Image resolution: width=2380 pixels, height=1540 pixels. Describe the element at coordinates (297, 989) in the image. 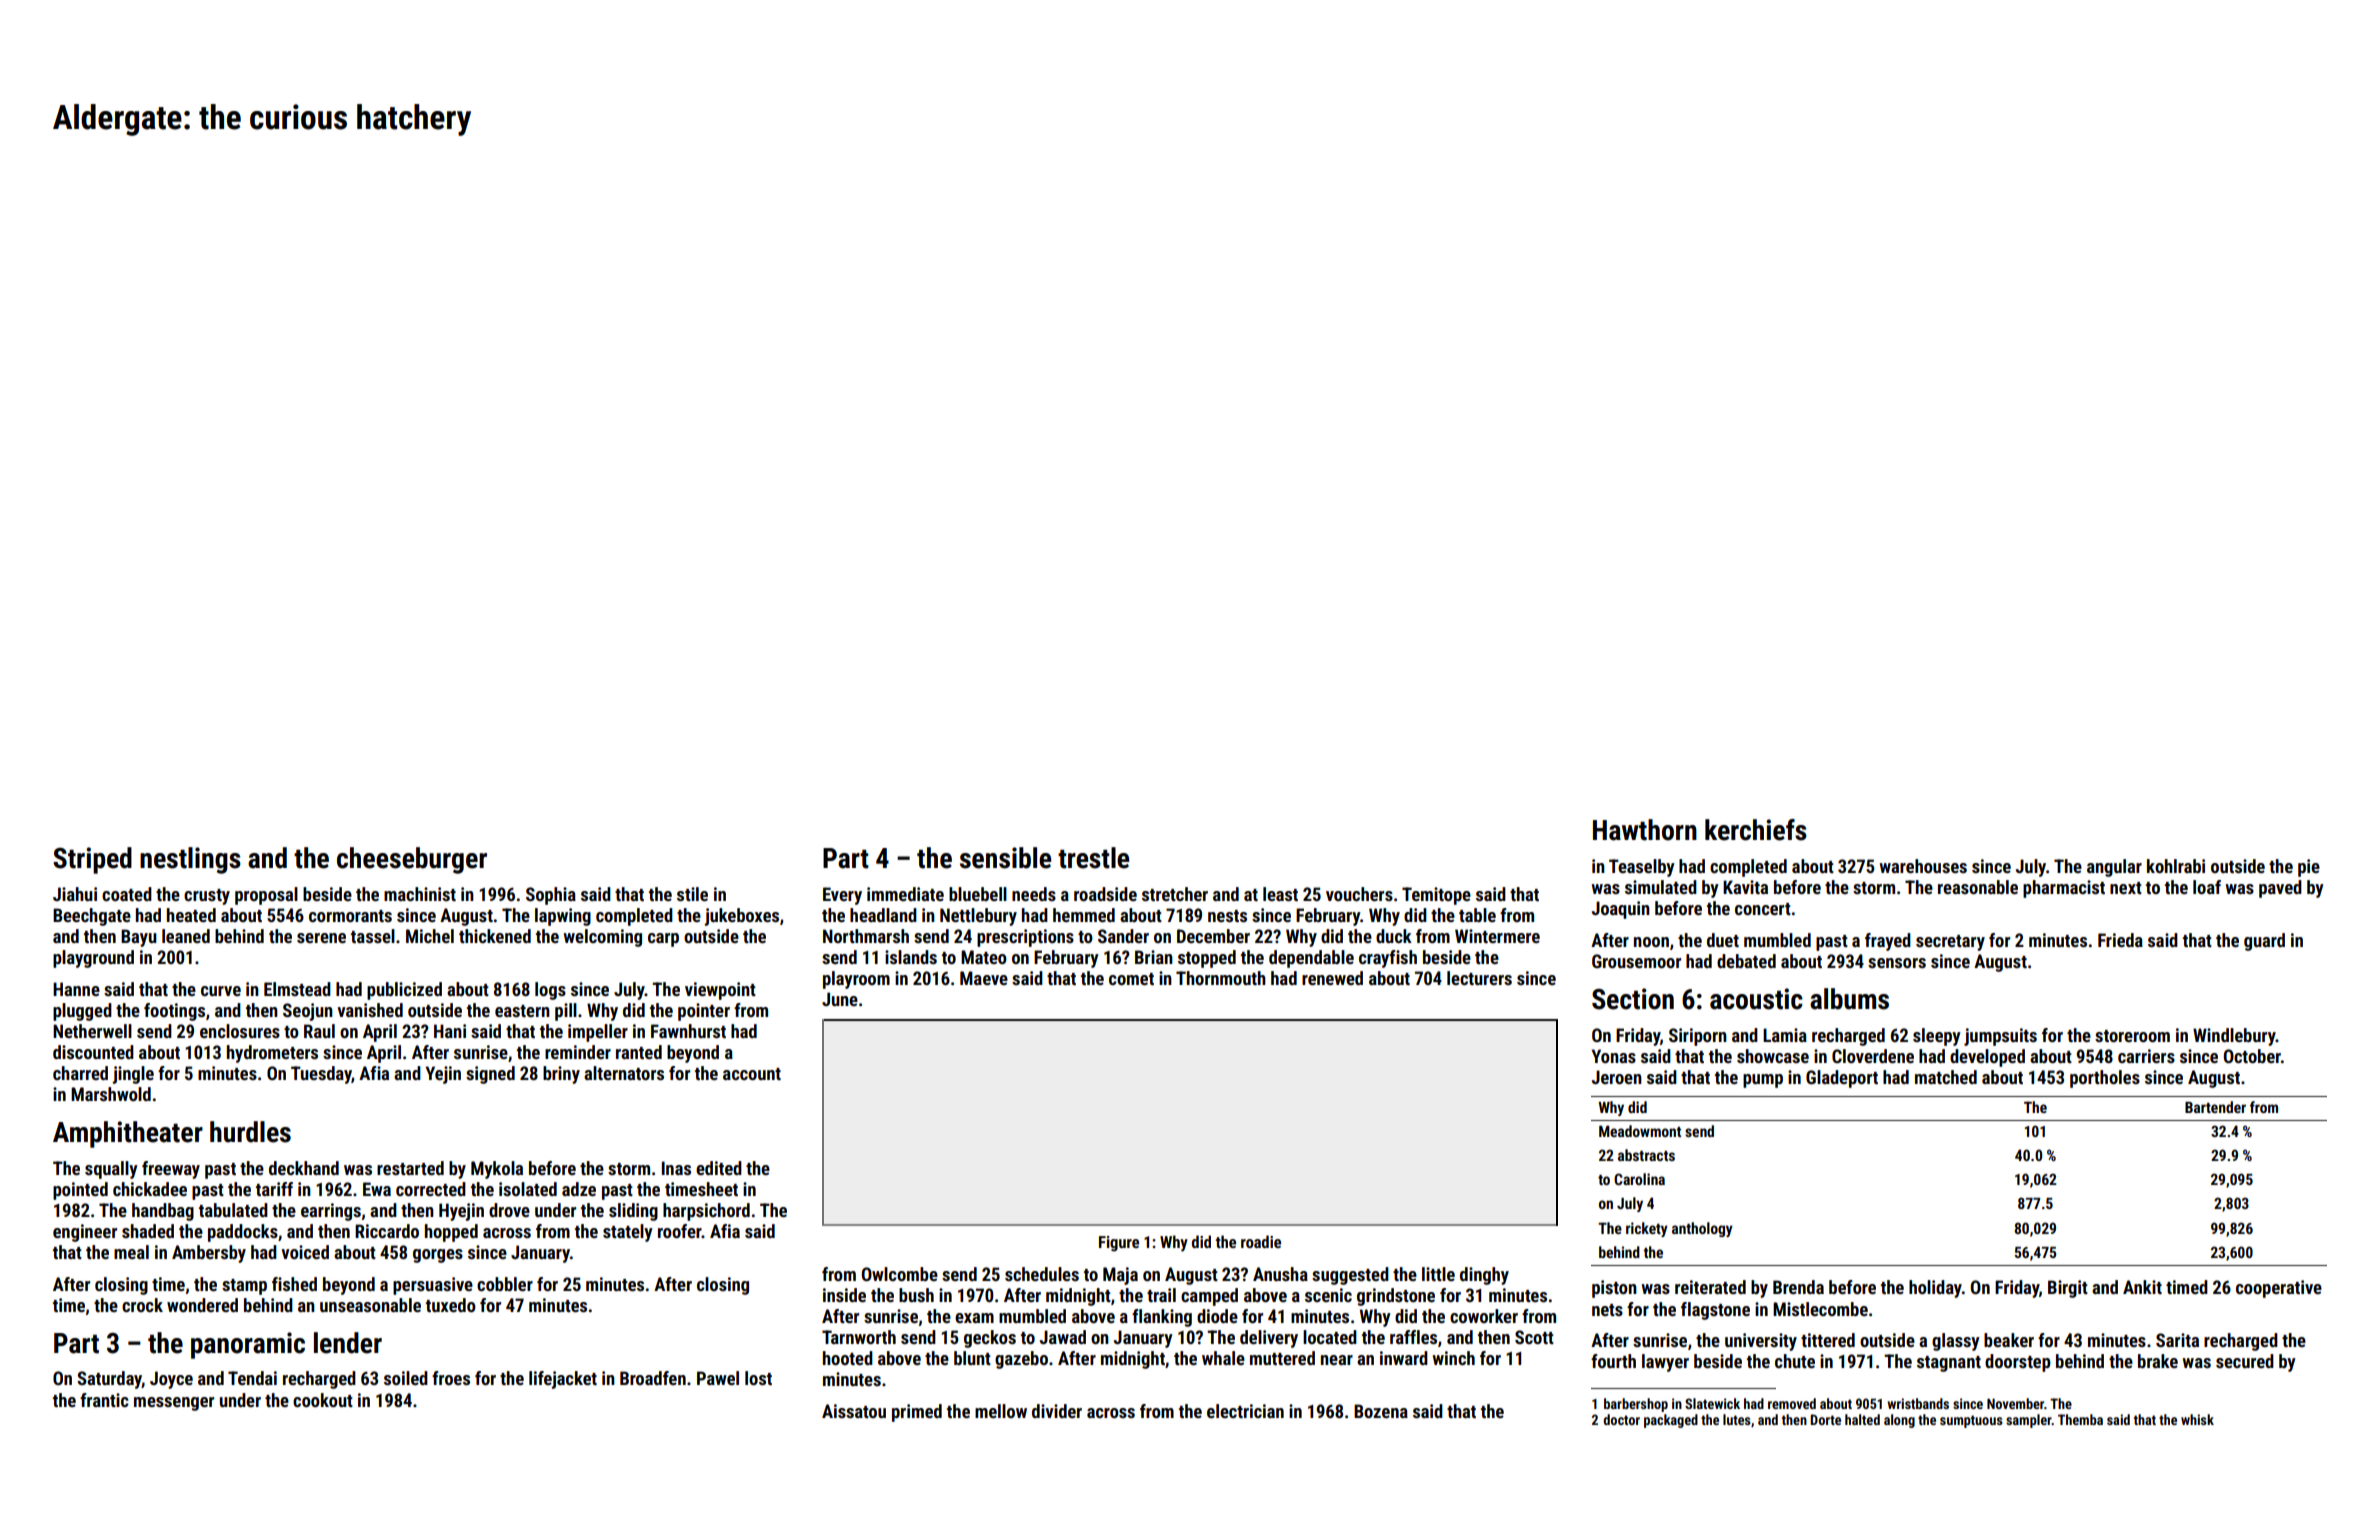

I see `Elmstead` at that location.
